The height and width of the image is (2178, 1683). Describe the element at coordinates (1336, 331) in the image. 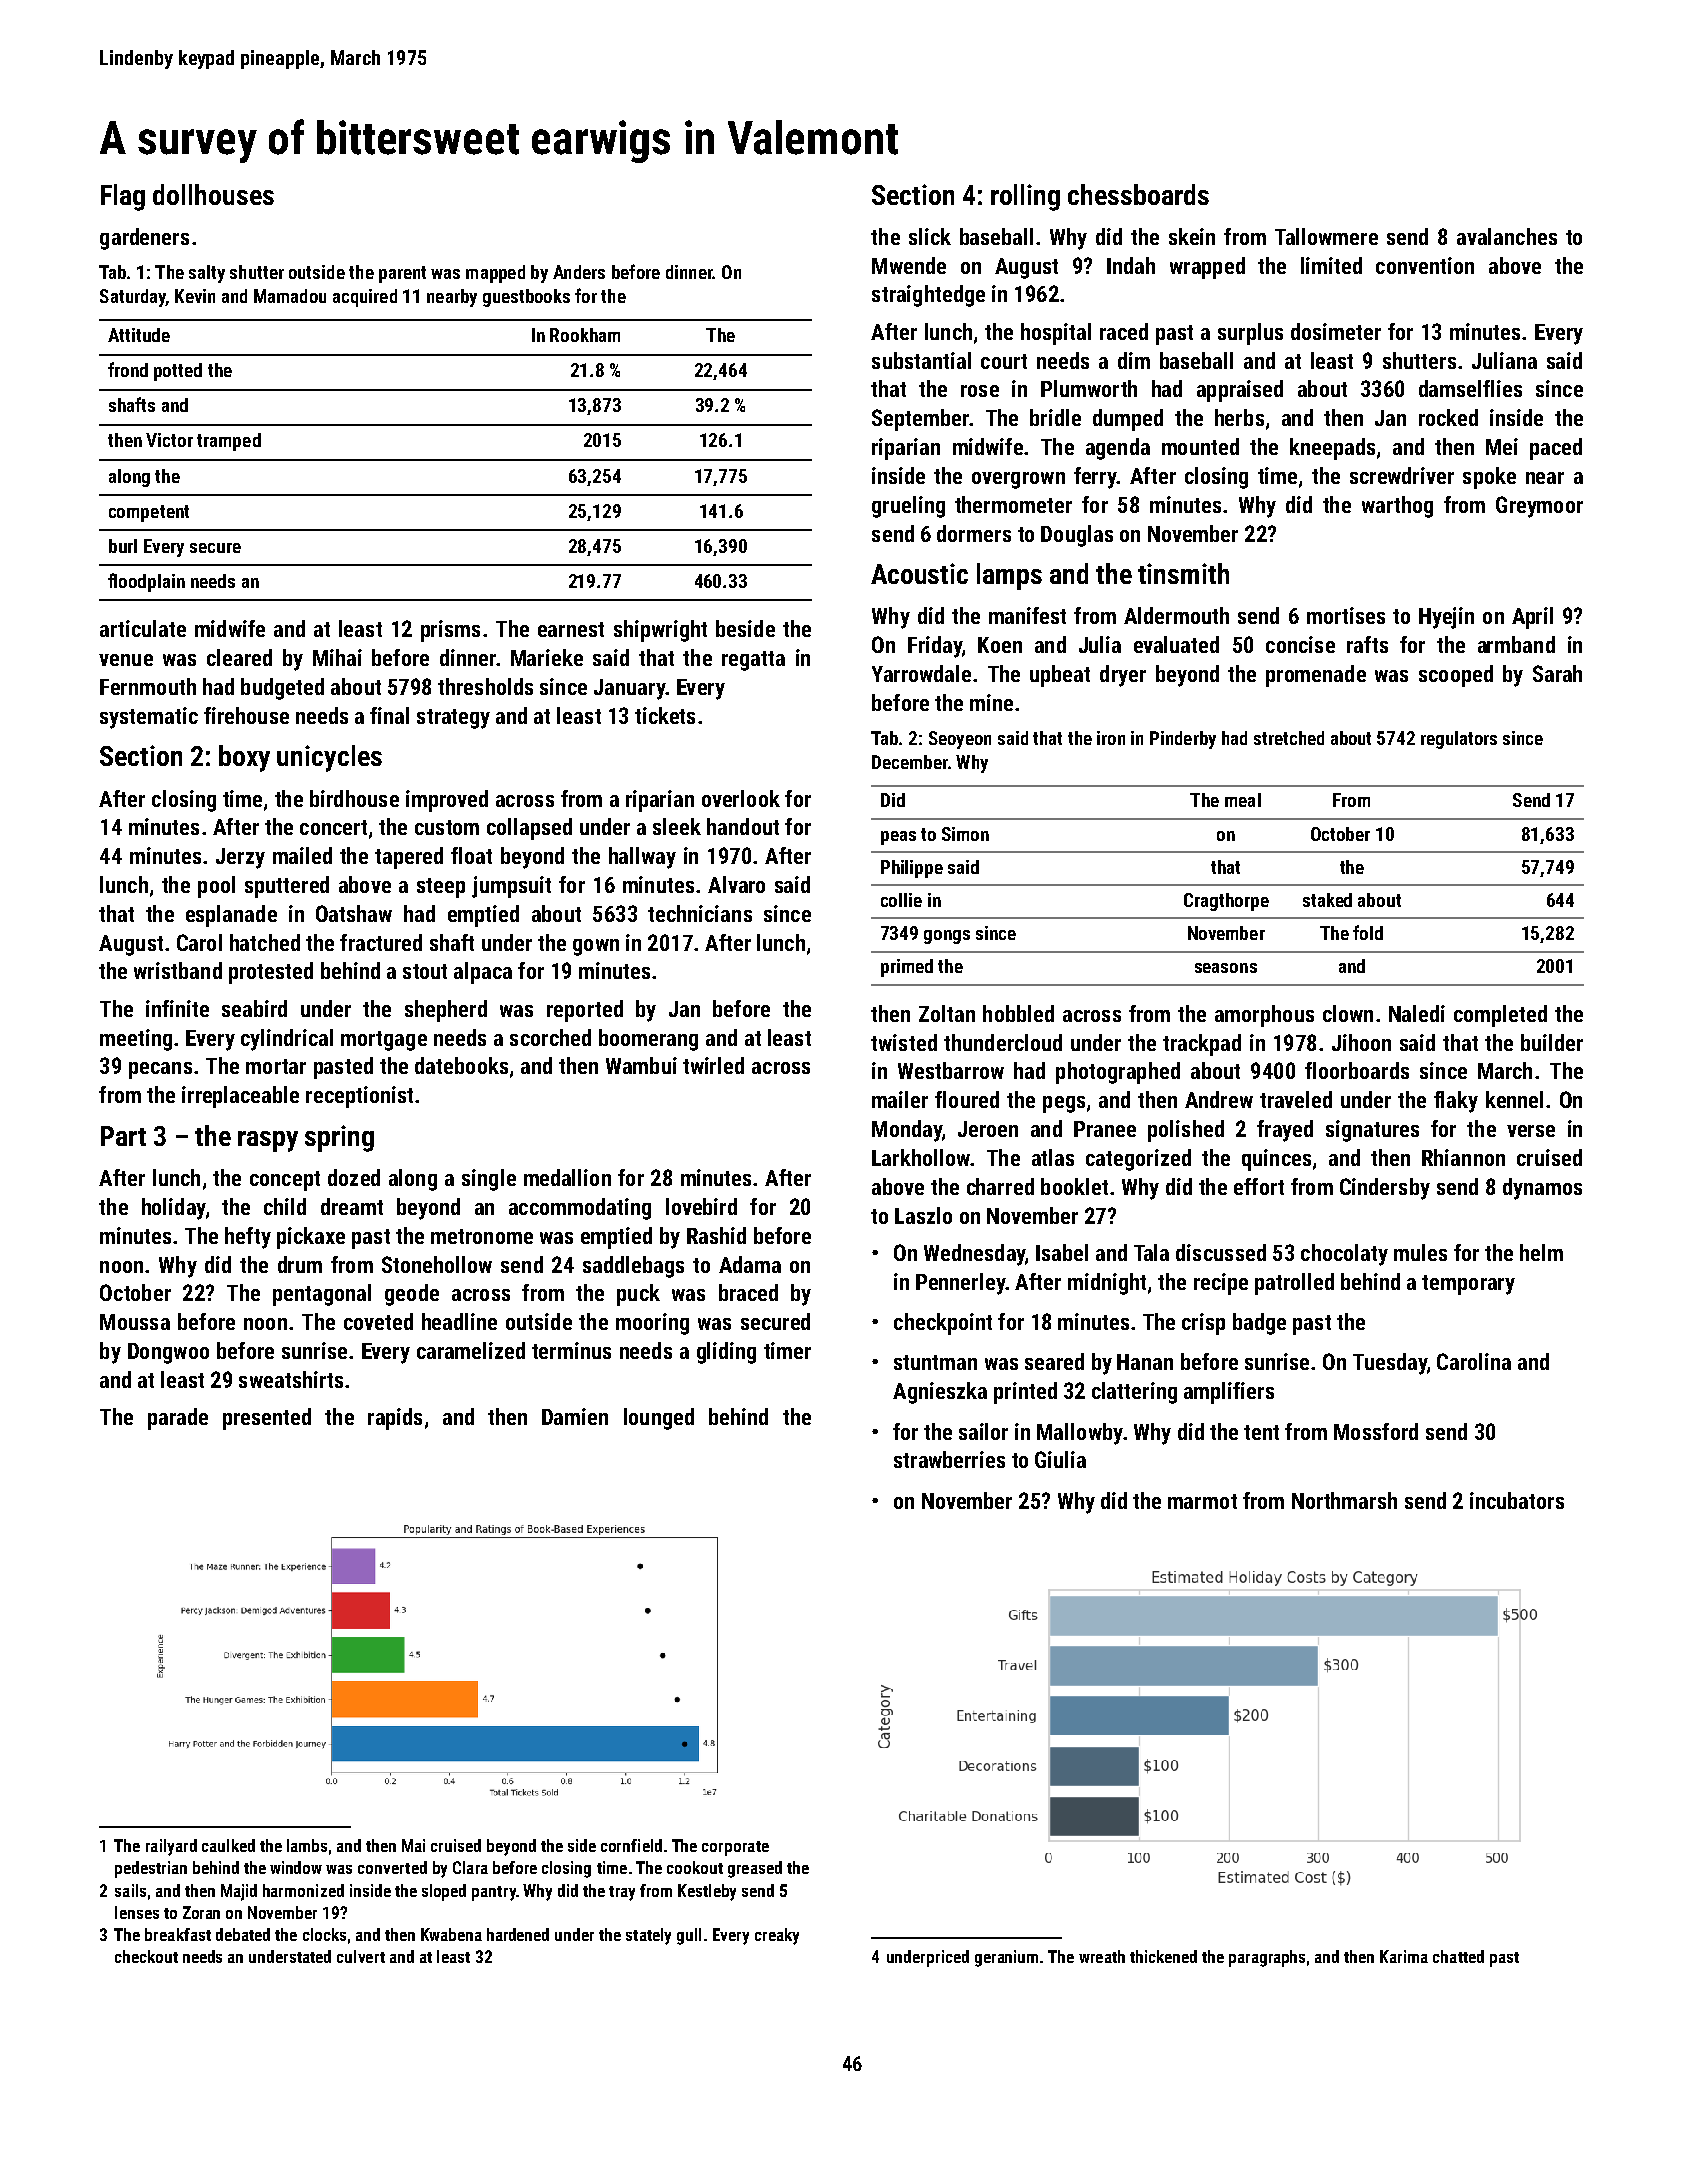

I see `dosimeter` at that location.
